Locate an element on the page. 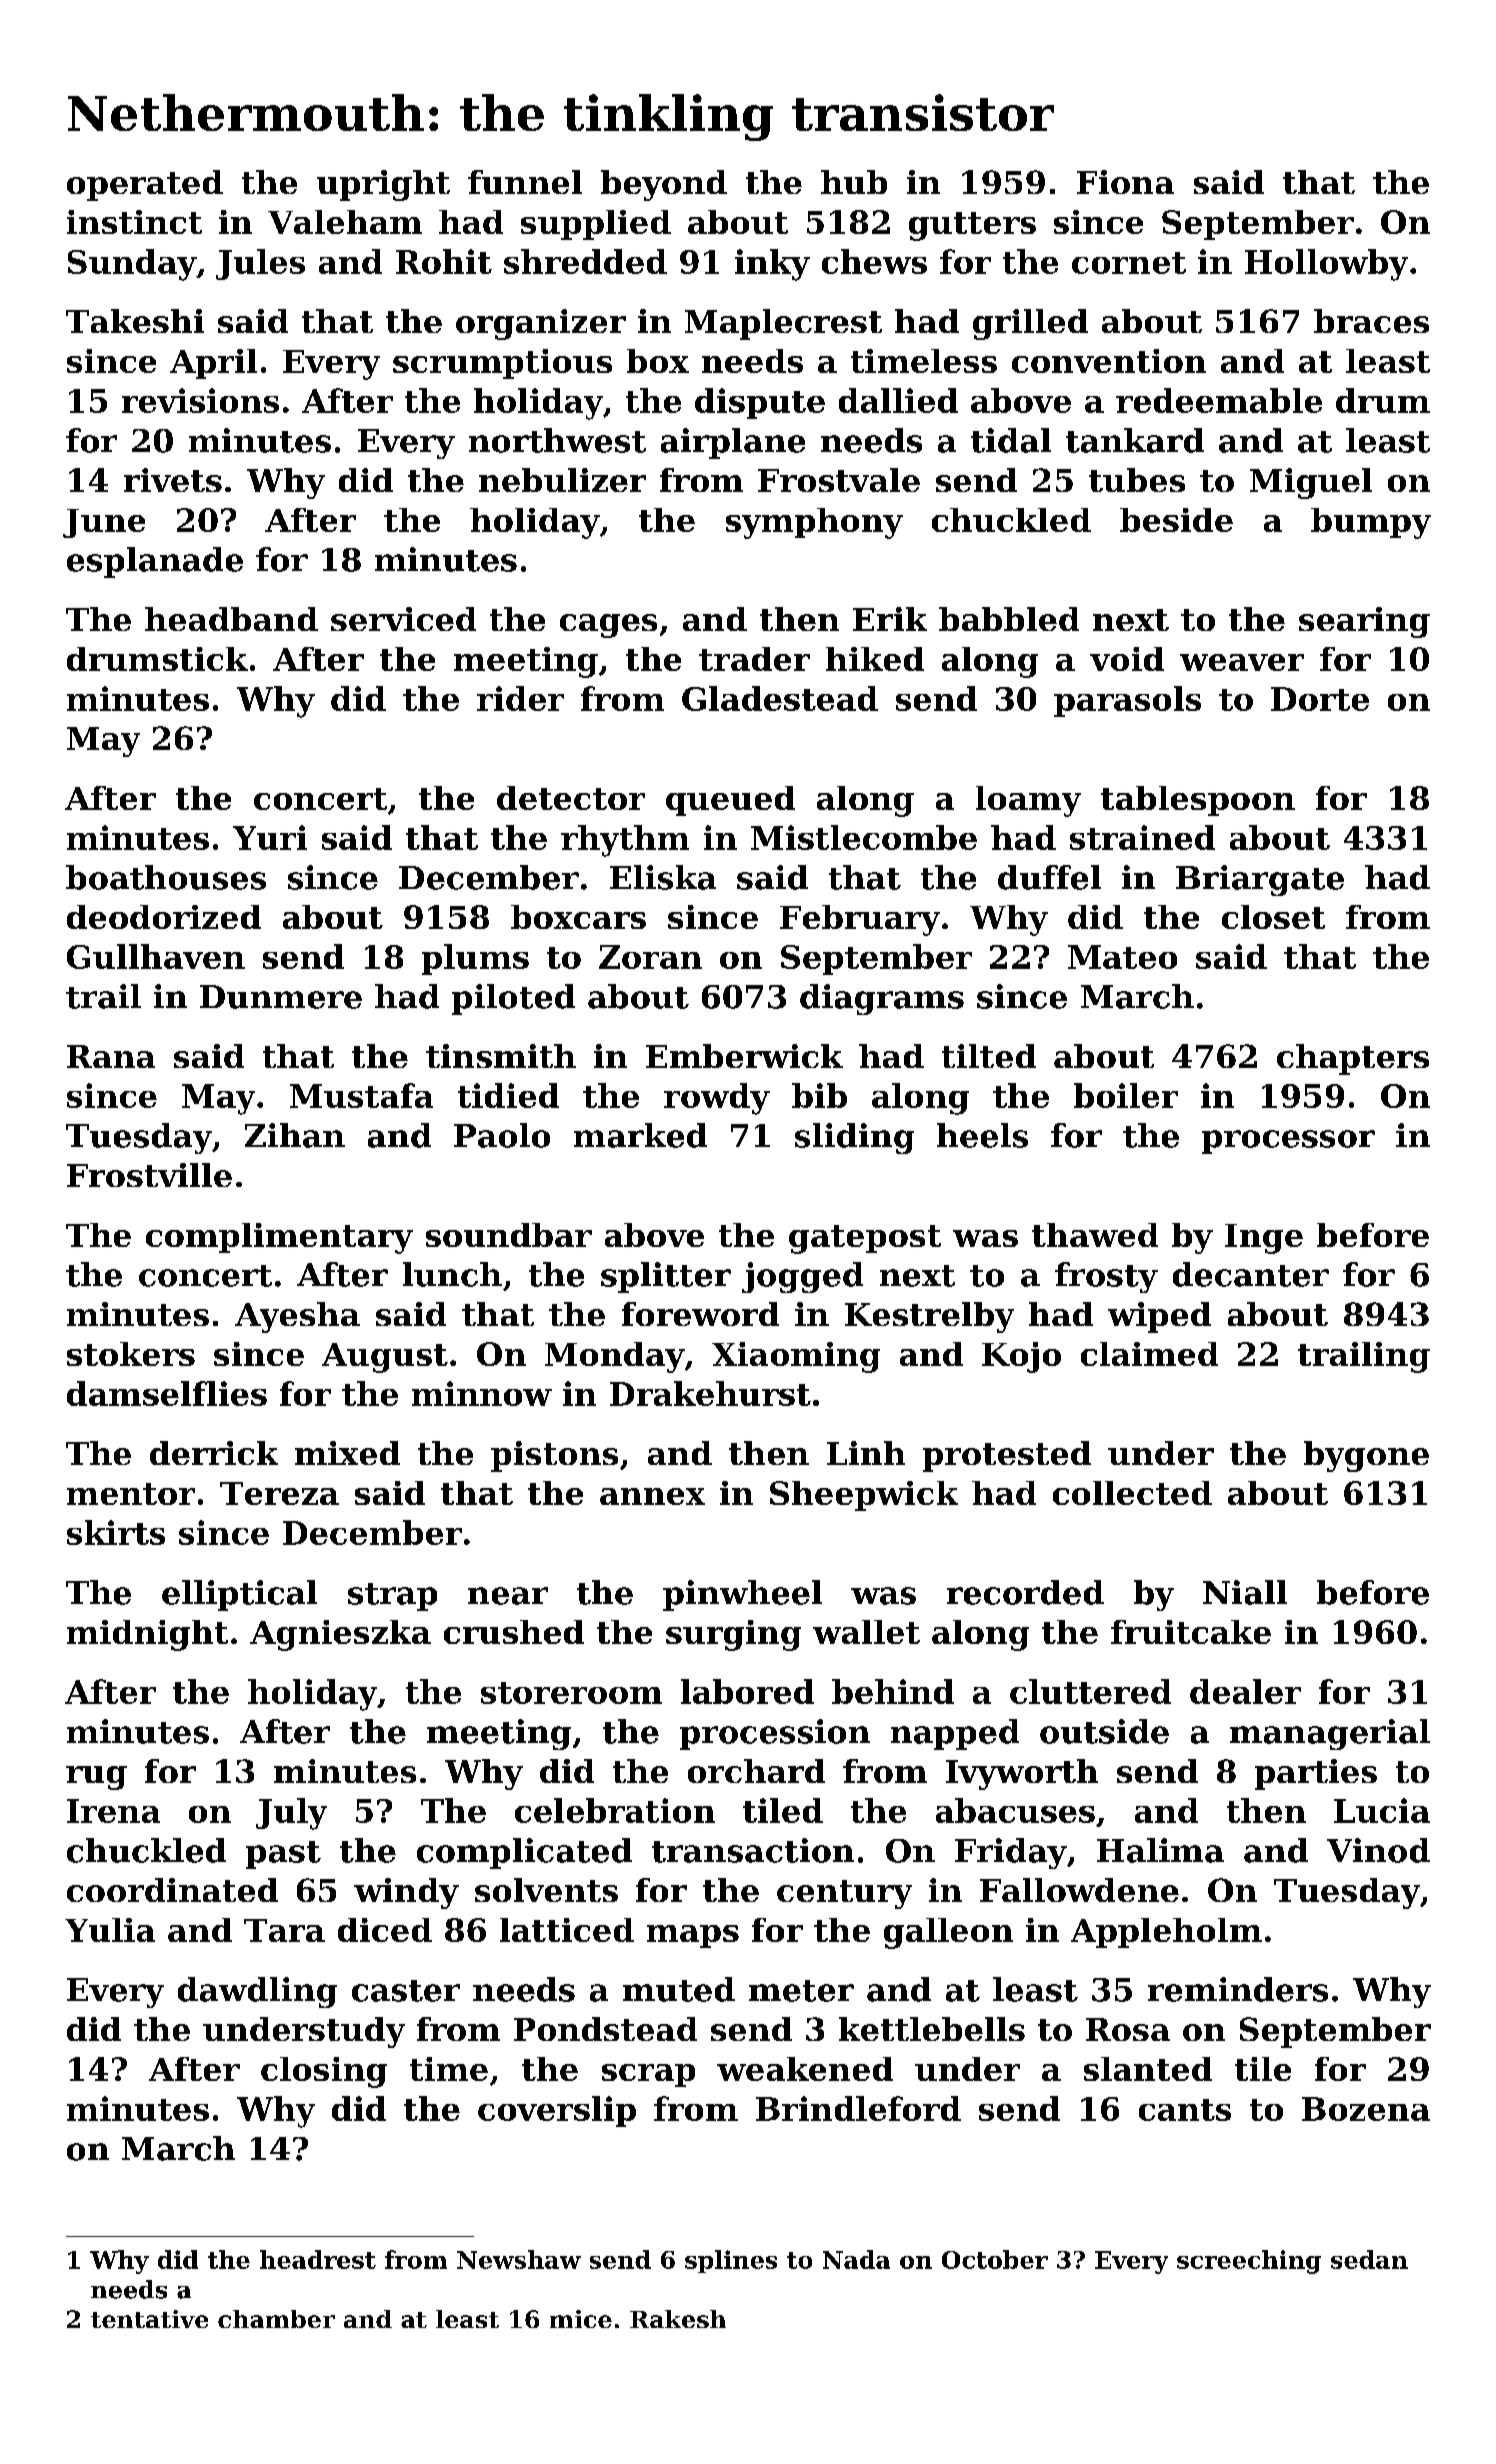 The height and width of the image is (2464, 1496). Takeshi is located at coordinates (135, 321).
